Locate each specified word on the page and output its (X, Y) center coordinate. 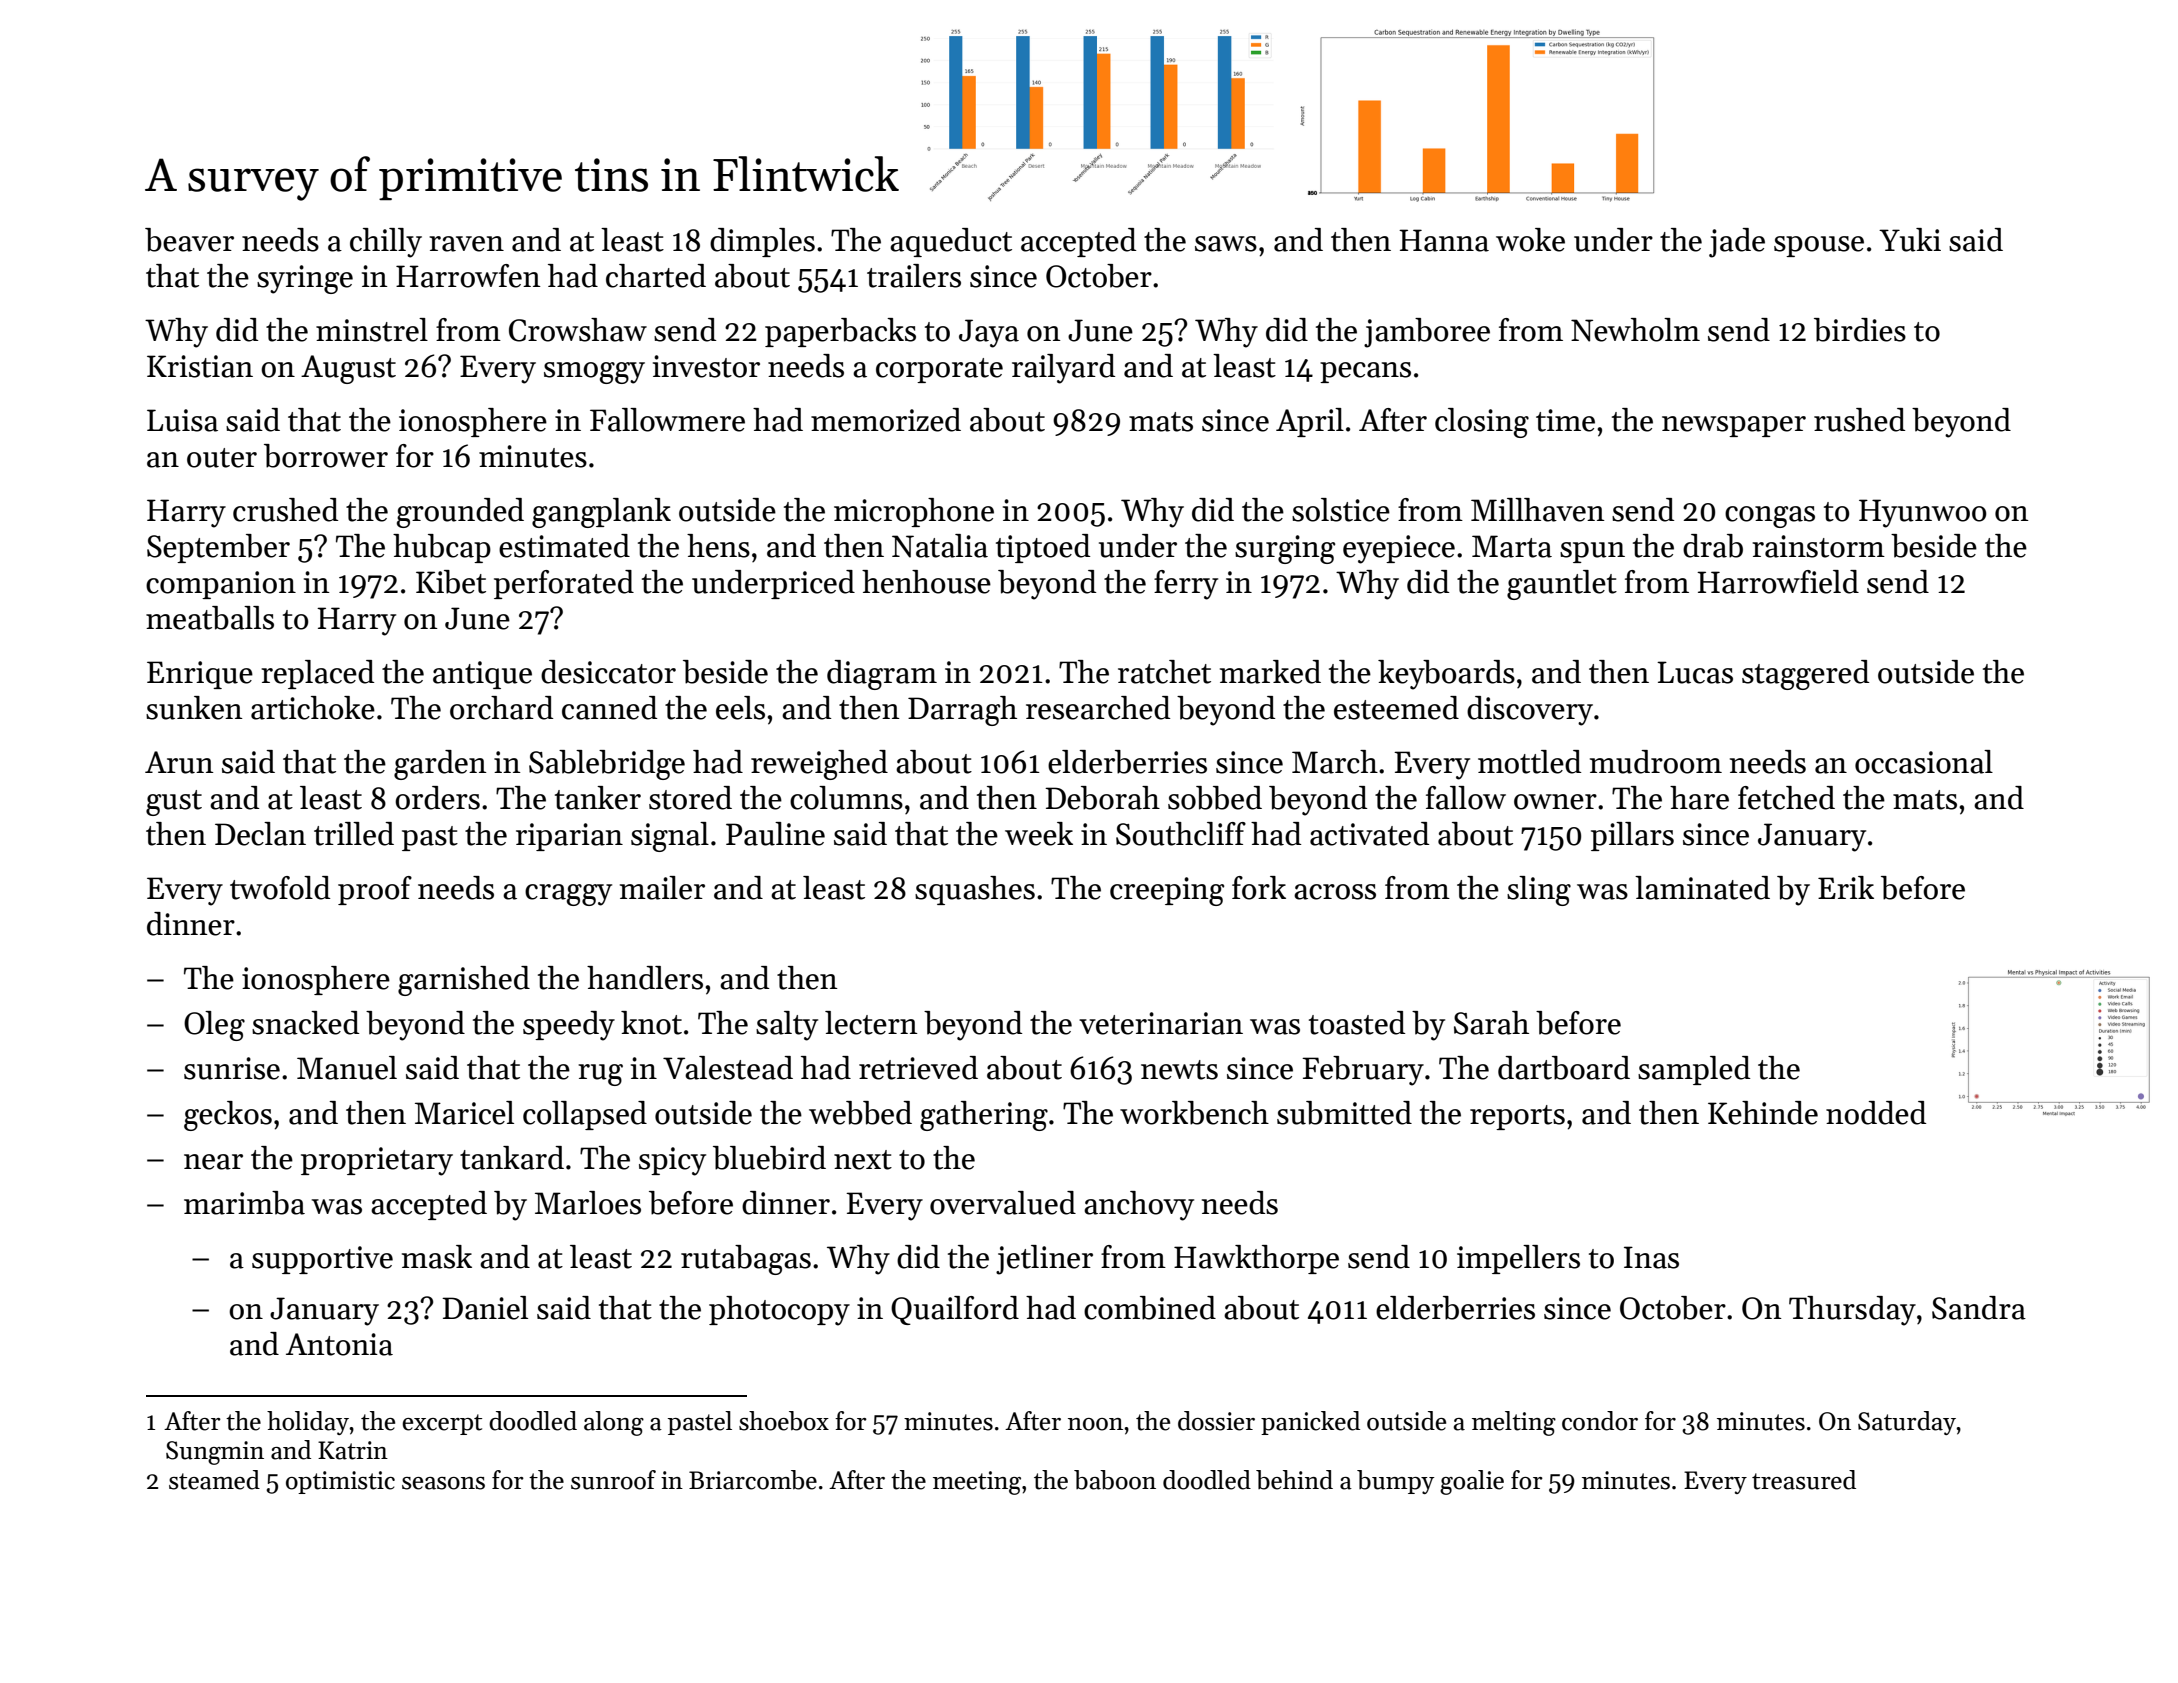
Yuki (1910, 240)
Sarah (1491, 1023)
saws (1226, 244)
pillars (1632, 836)
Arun (179, 762)
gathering (984, 1116)
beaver (189, 240)
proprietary (377, 1161)
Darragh (962, 711)
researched (1098, 708)
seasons (443, 1483)
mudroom (1656, 762)
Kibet (451, 582)
